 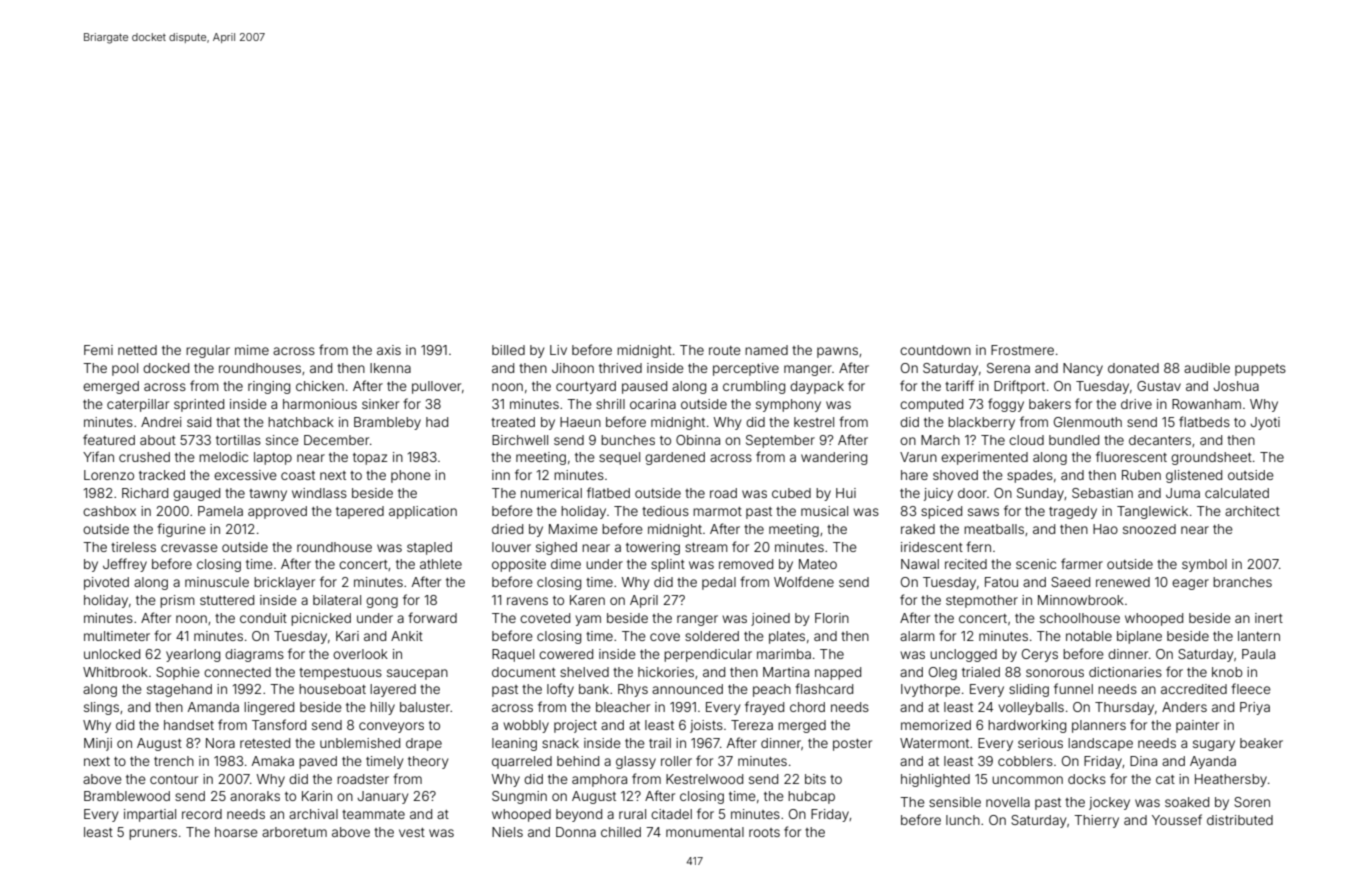 What do you see at coordinates (746, 369) in the screenshot?
I see `perceptive` at bounding box center [746, 369].
